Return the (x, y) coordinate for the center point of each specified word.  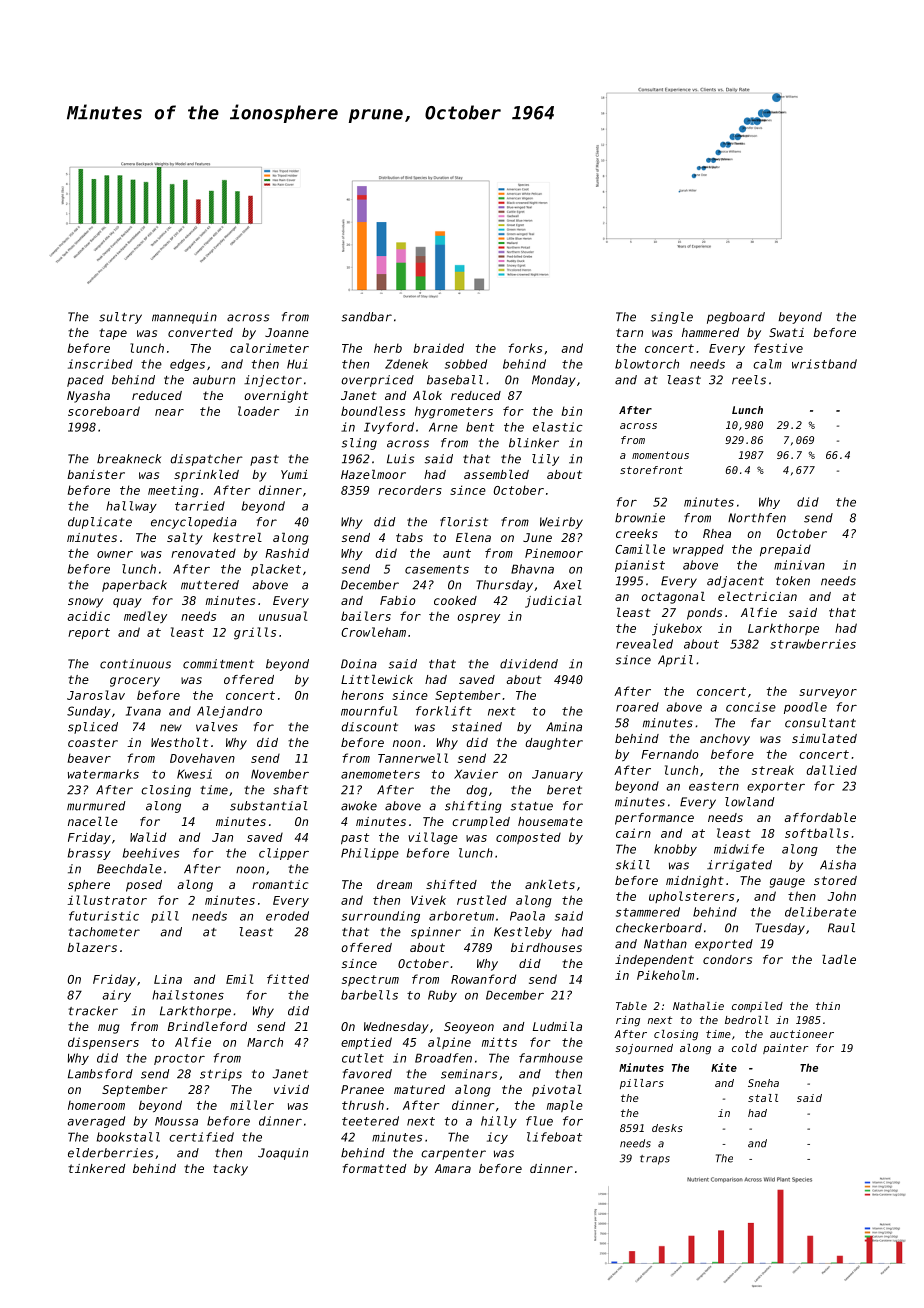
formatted (374, 1168)
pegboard (736, 318)
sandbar (367, 317)
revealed (644, 644)
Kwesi (194, 774)
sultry (120, 318)
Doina (359, 664)
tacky (230, 1170)
